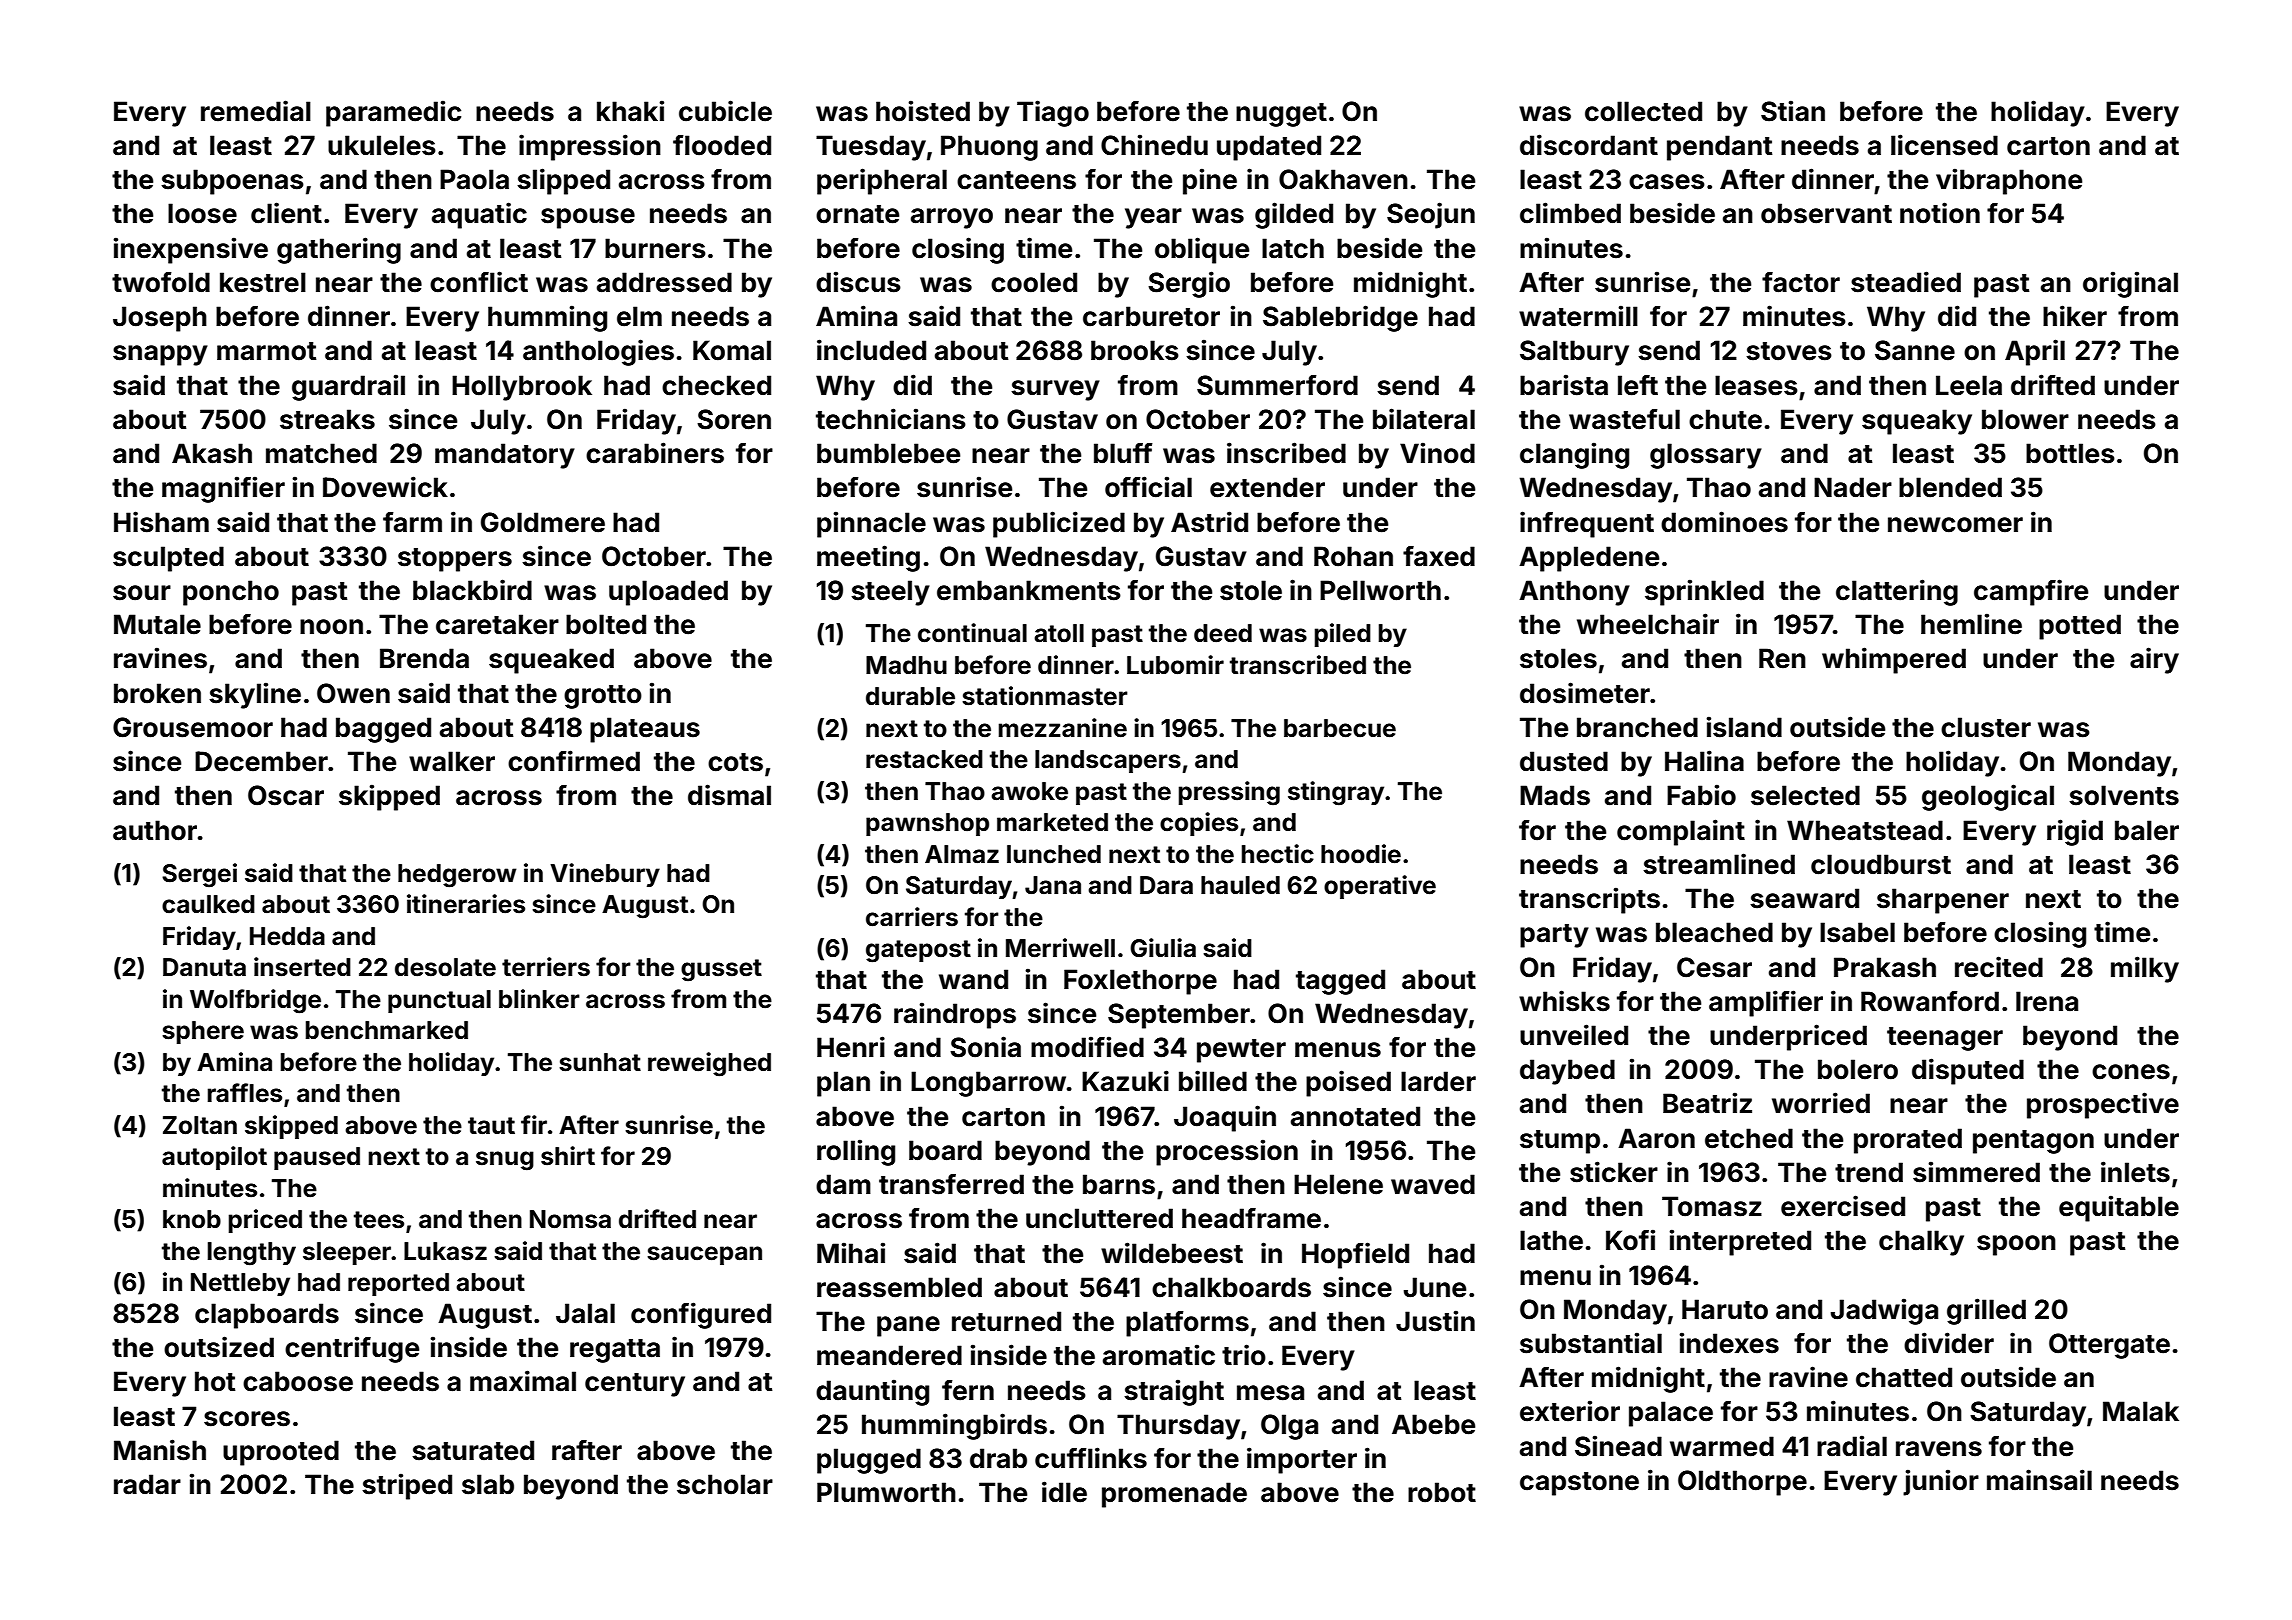  What do you see at coordinates (605, 875) in the image?
I see `Vinebury` at bounding box center [605, 875].
